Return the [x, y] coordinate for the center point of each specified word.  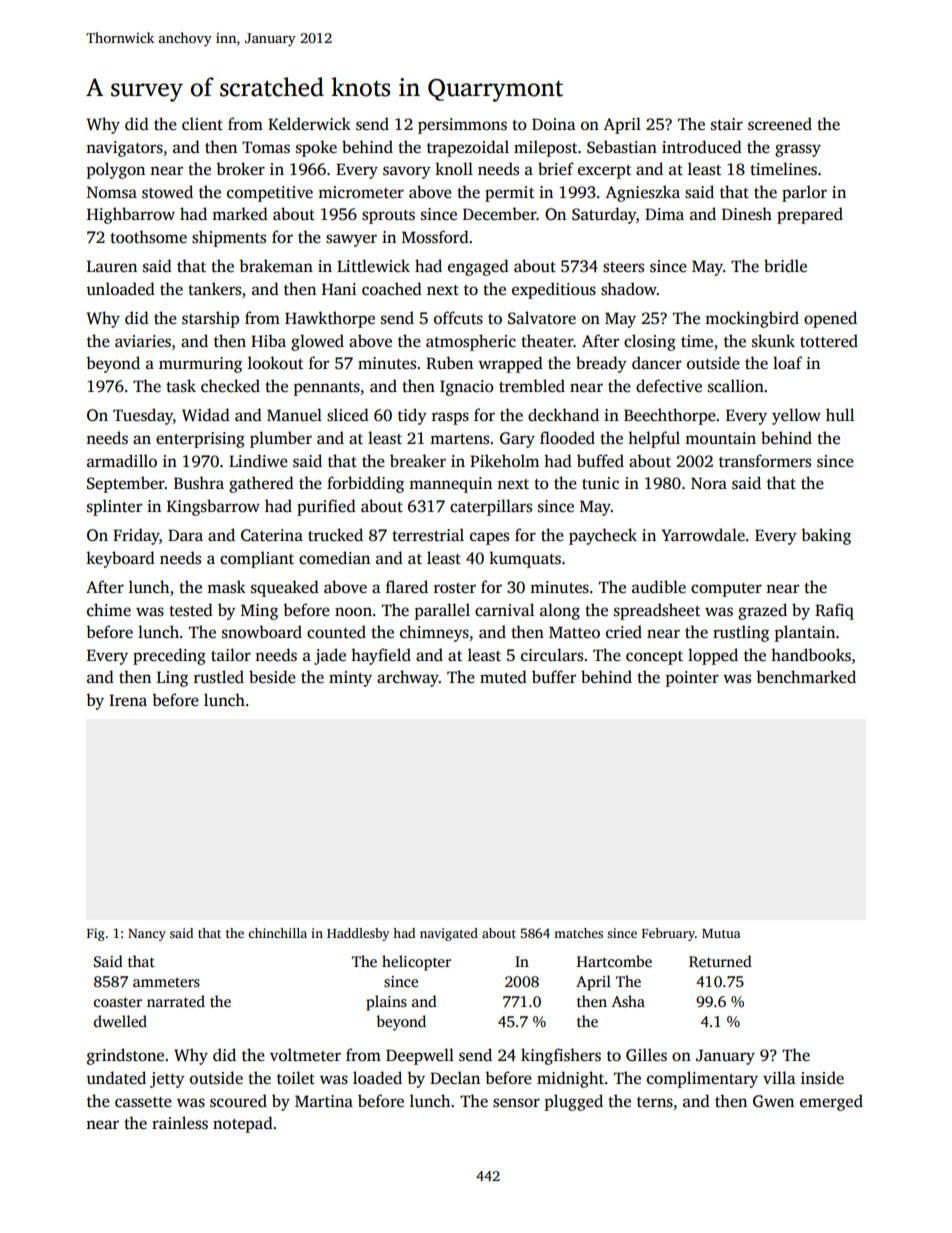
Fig [96, 934]
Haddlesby [358, 934]
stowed [167, 192]
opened [830, 319]
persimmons [462, 126]
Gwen [773, 1101]
